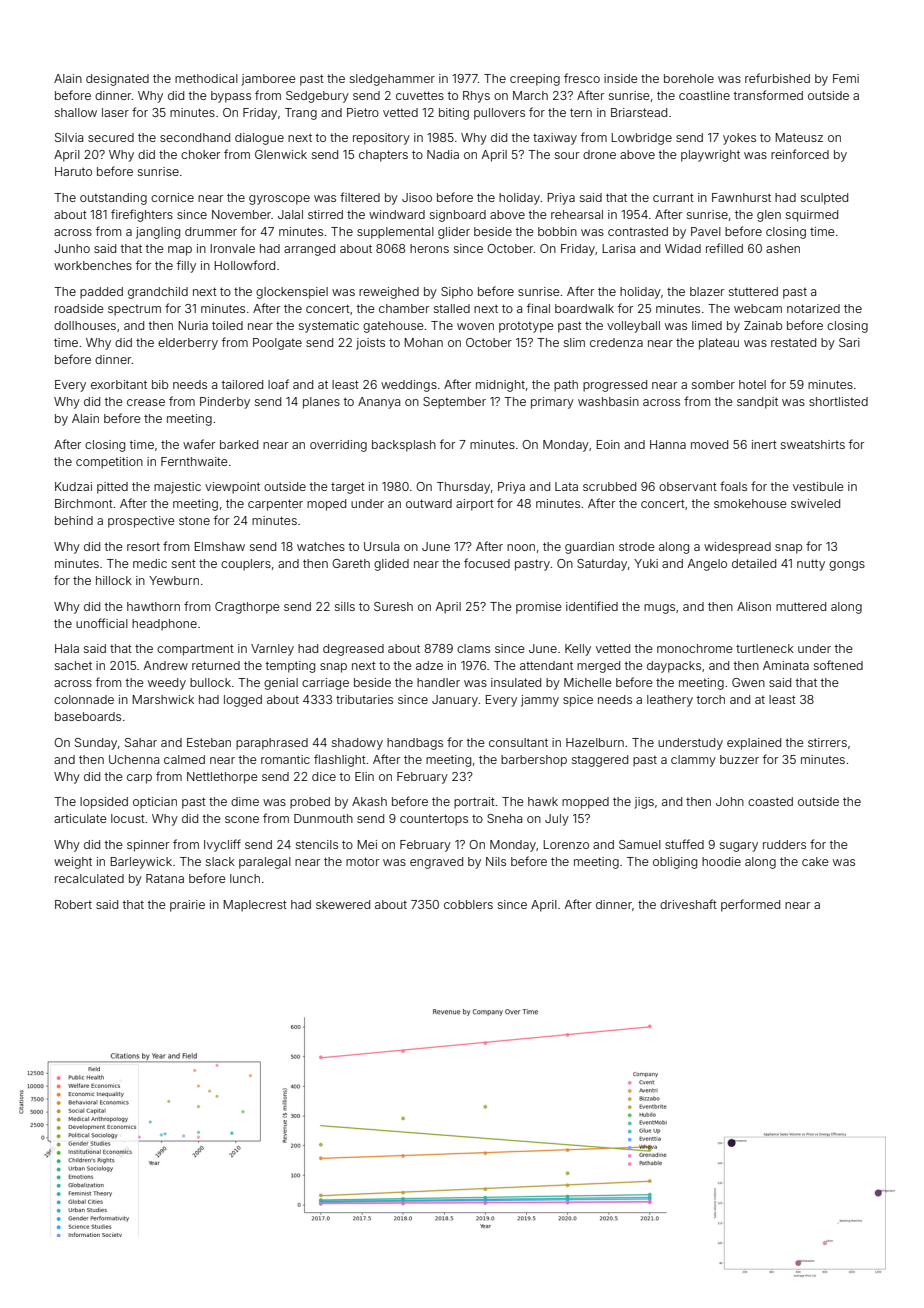 The width and height of the page is (924, 1308). I want to click on shadowy, so click(357, 744).
